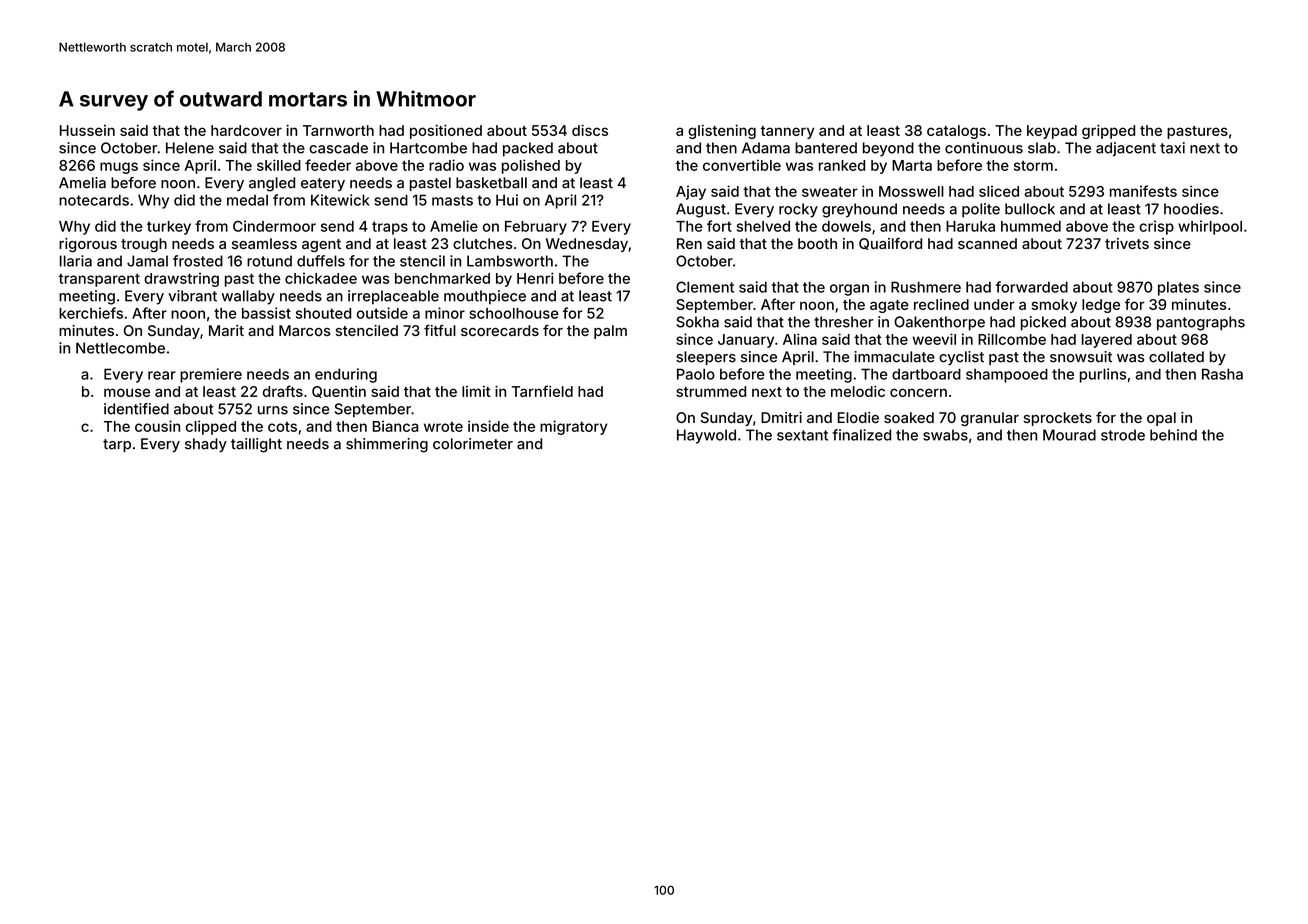 The height and width of the document is (924, 1308). Describe the element at coordinates (282, 427) in the document. I see `cots` at that location.
